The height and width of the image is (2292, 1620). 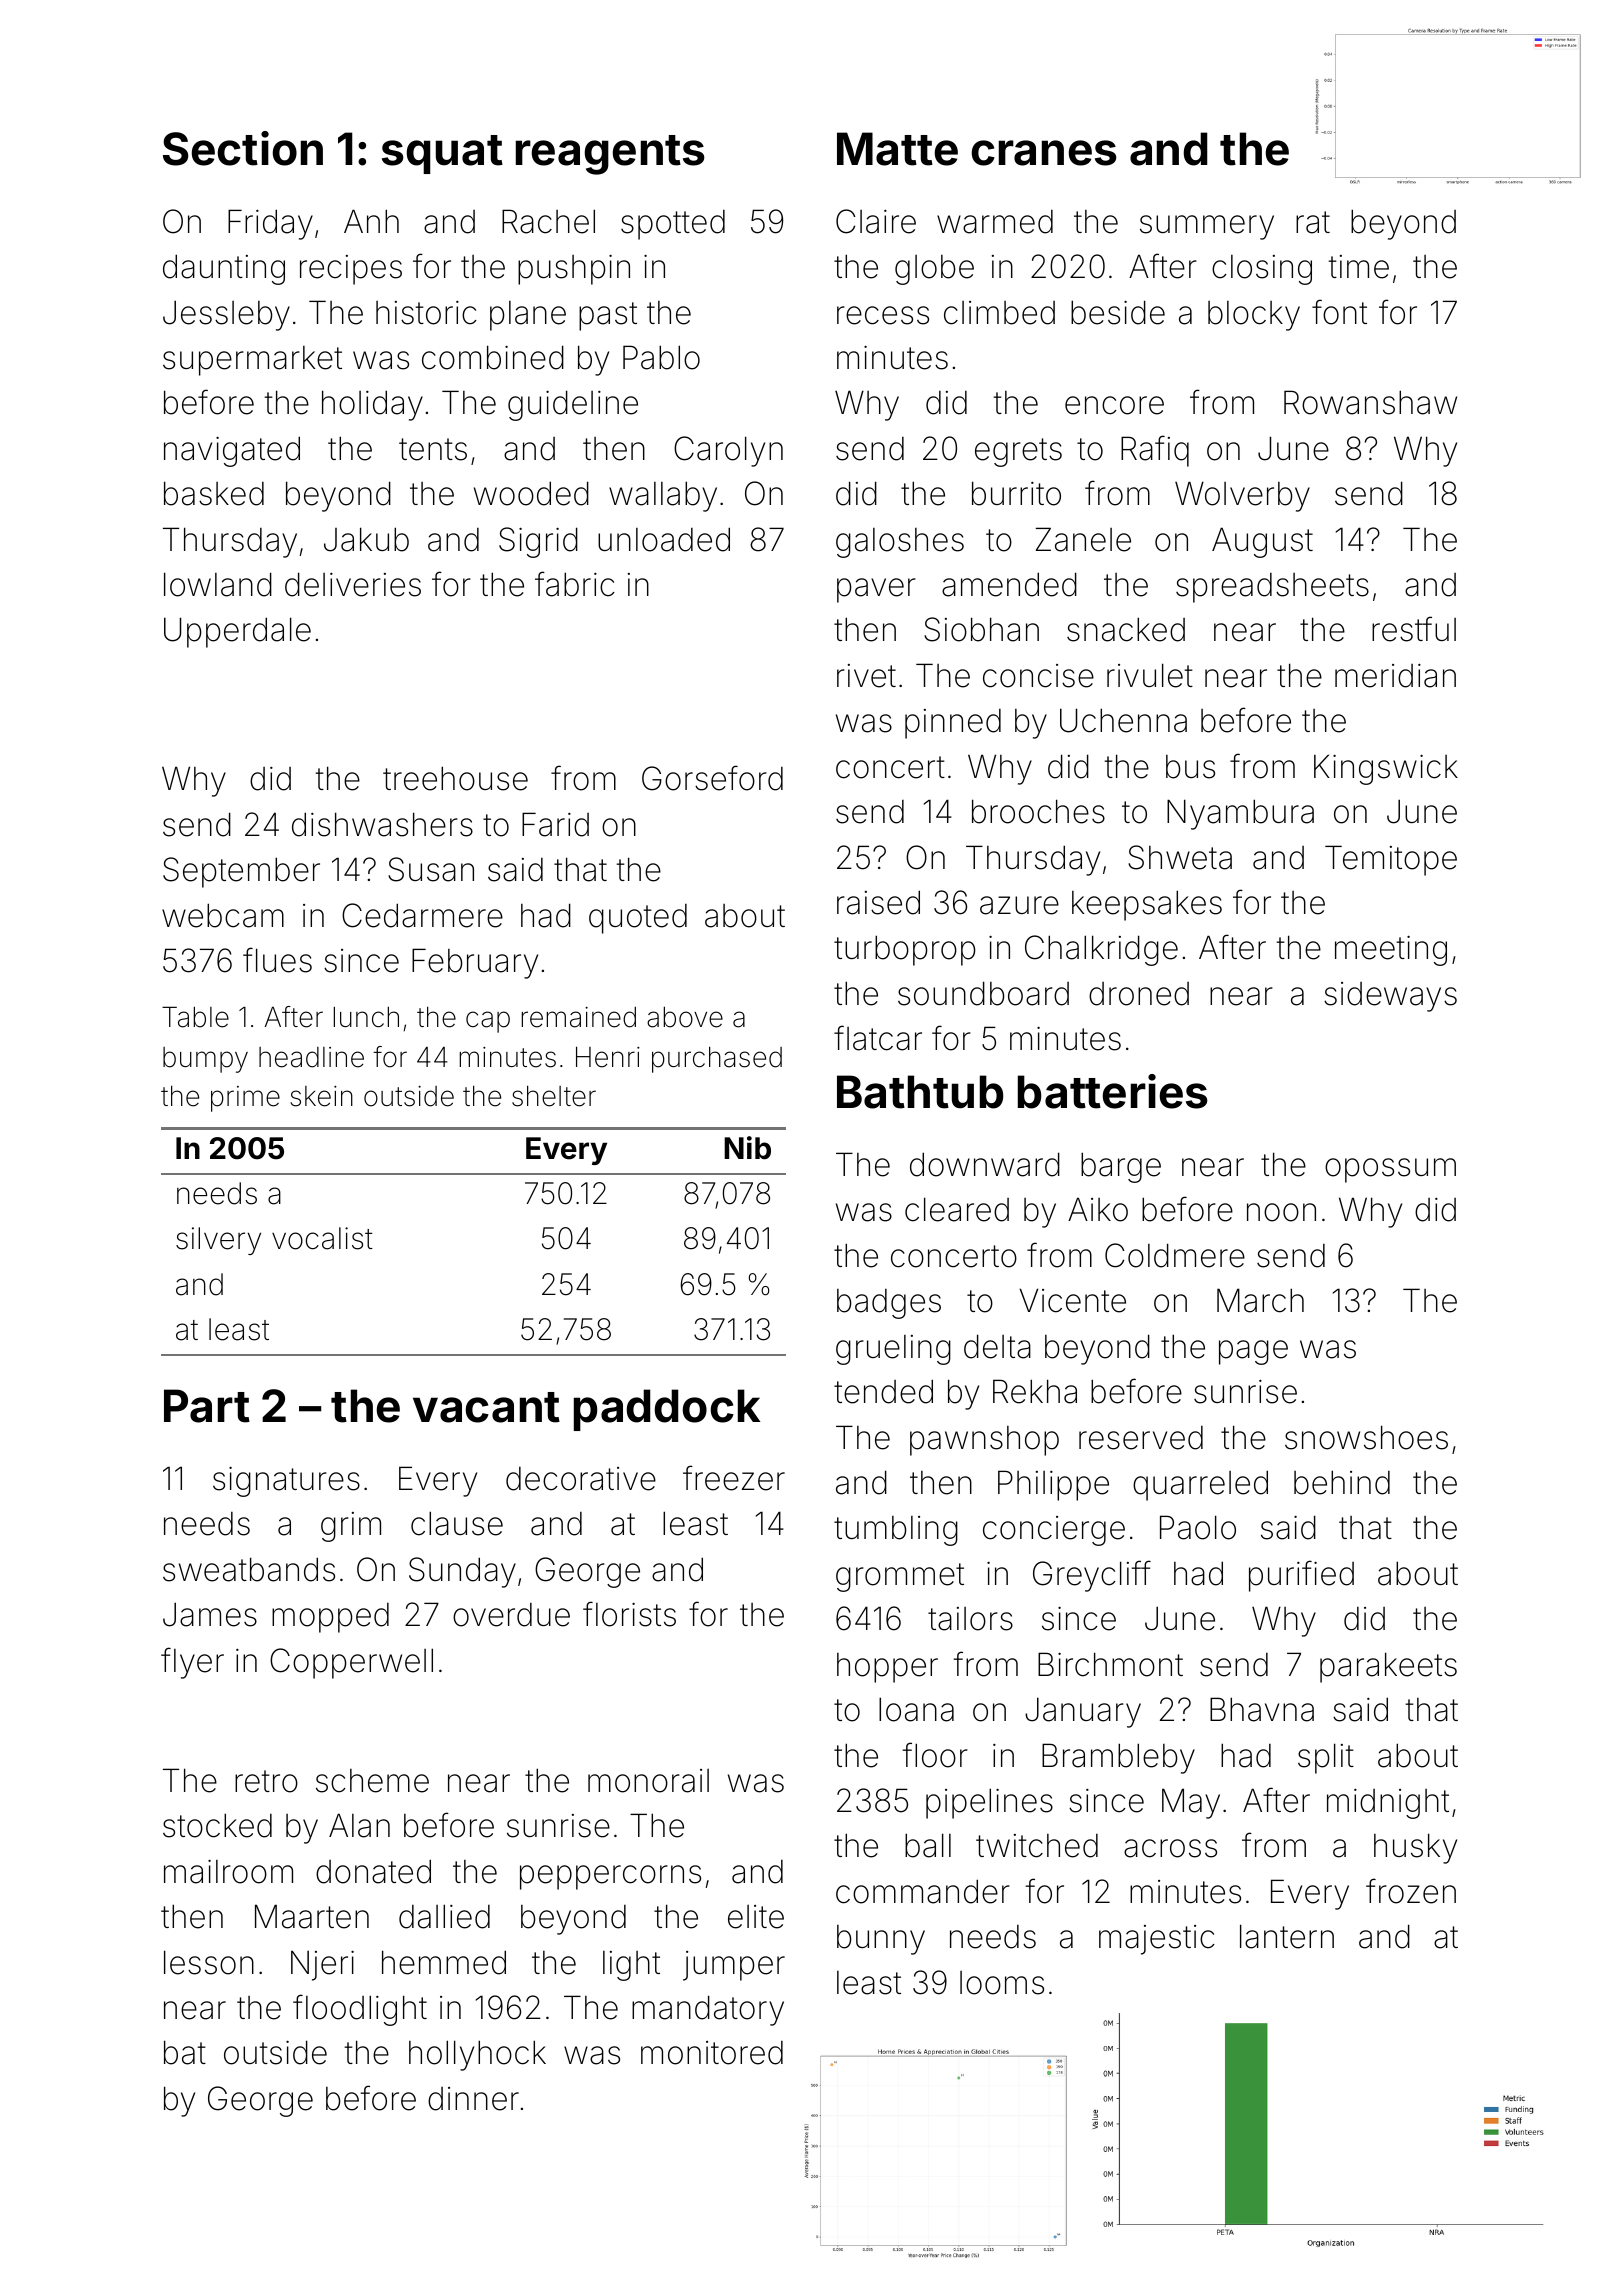 I want to click on Nib, so click(x=747, y=1148).
